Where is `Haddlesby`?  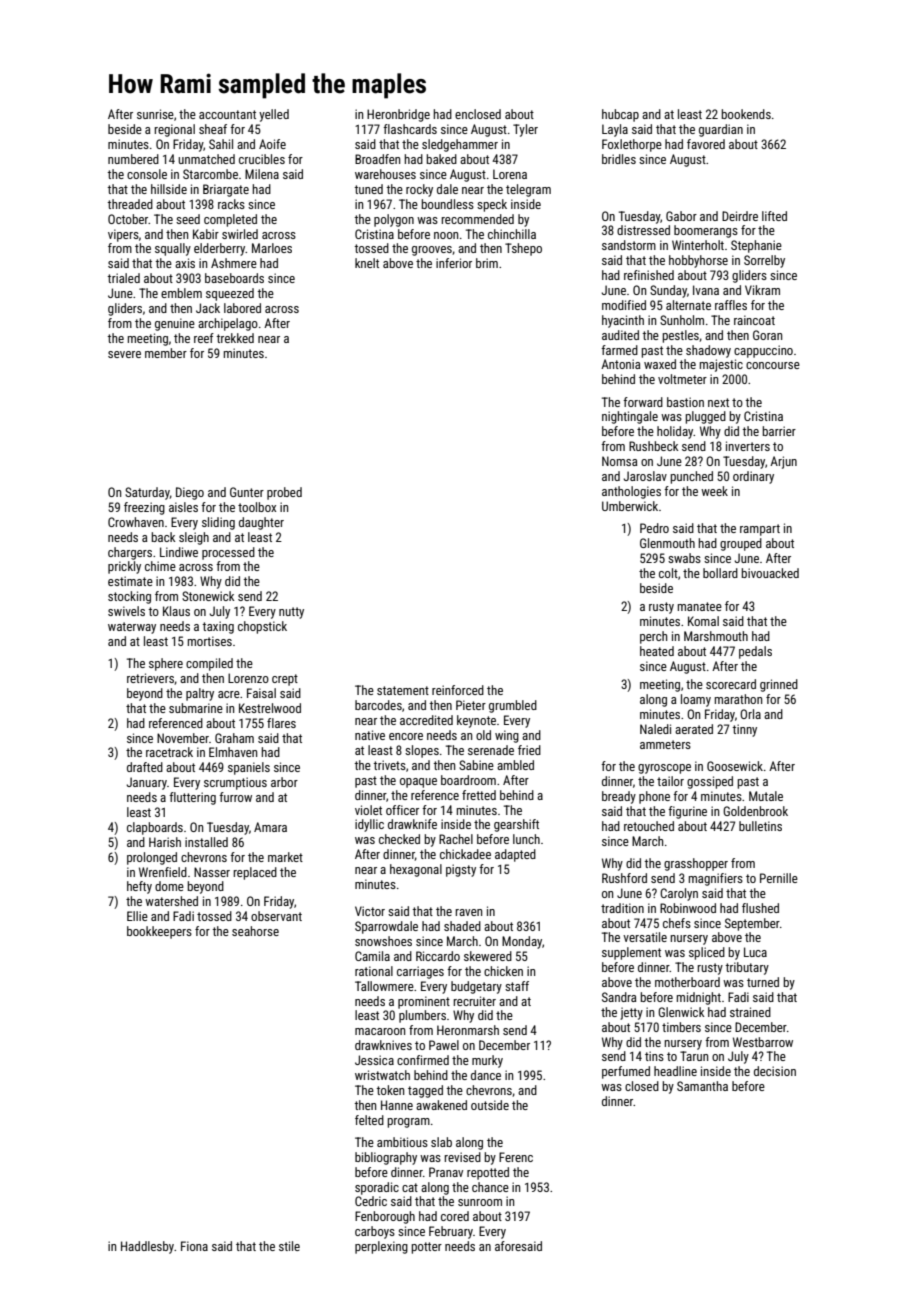 Haddlesby is located at coordinates (147, 1247).
